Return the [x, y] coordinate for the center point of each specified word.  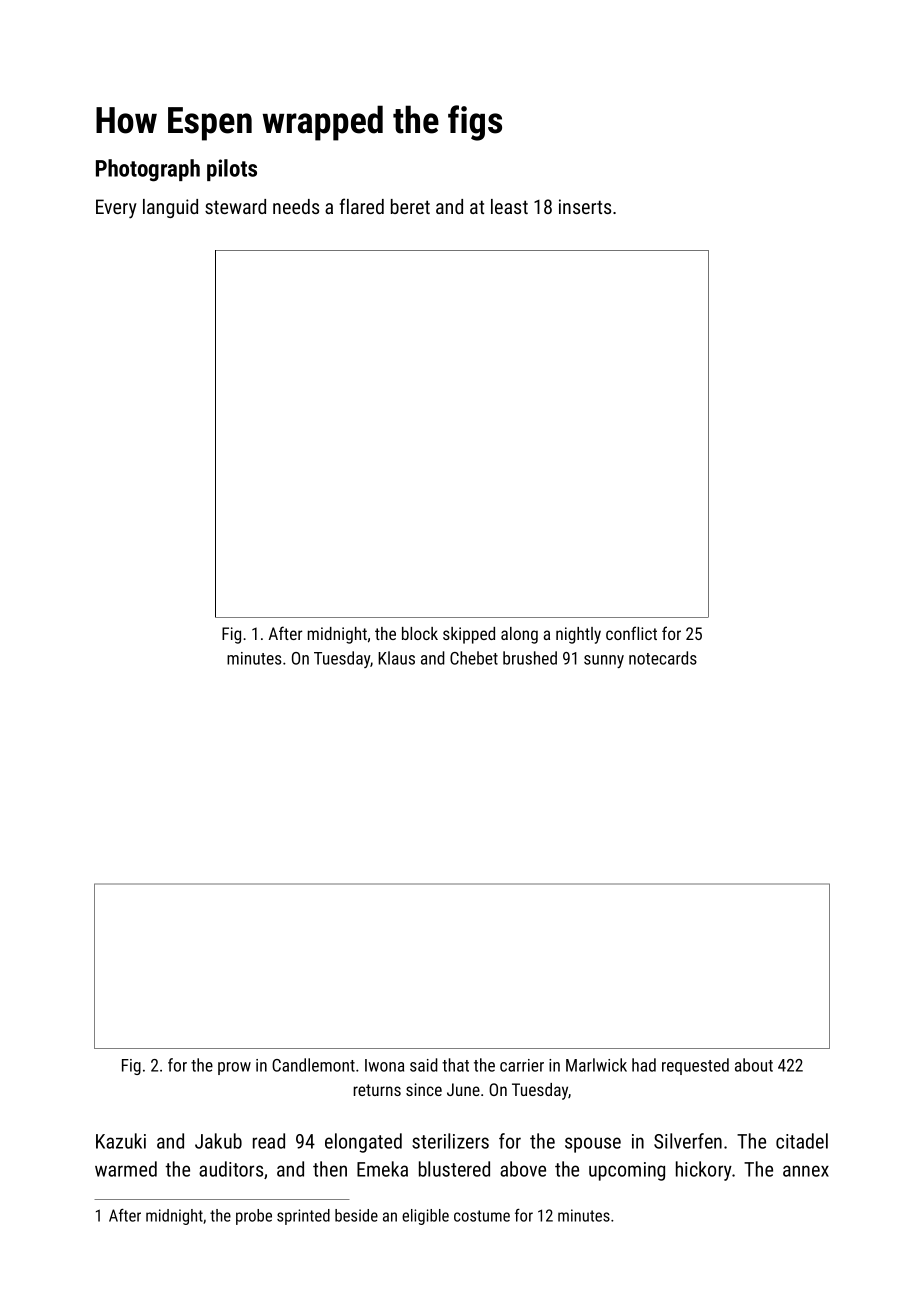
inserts [585, 206]
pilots [232, 170]
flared [362, 206]
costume [482, 1216]
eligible [425, 1217]
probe [254, 1217]
